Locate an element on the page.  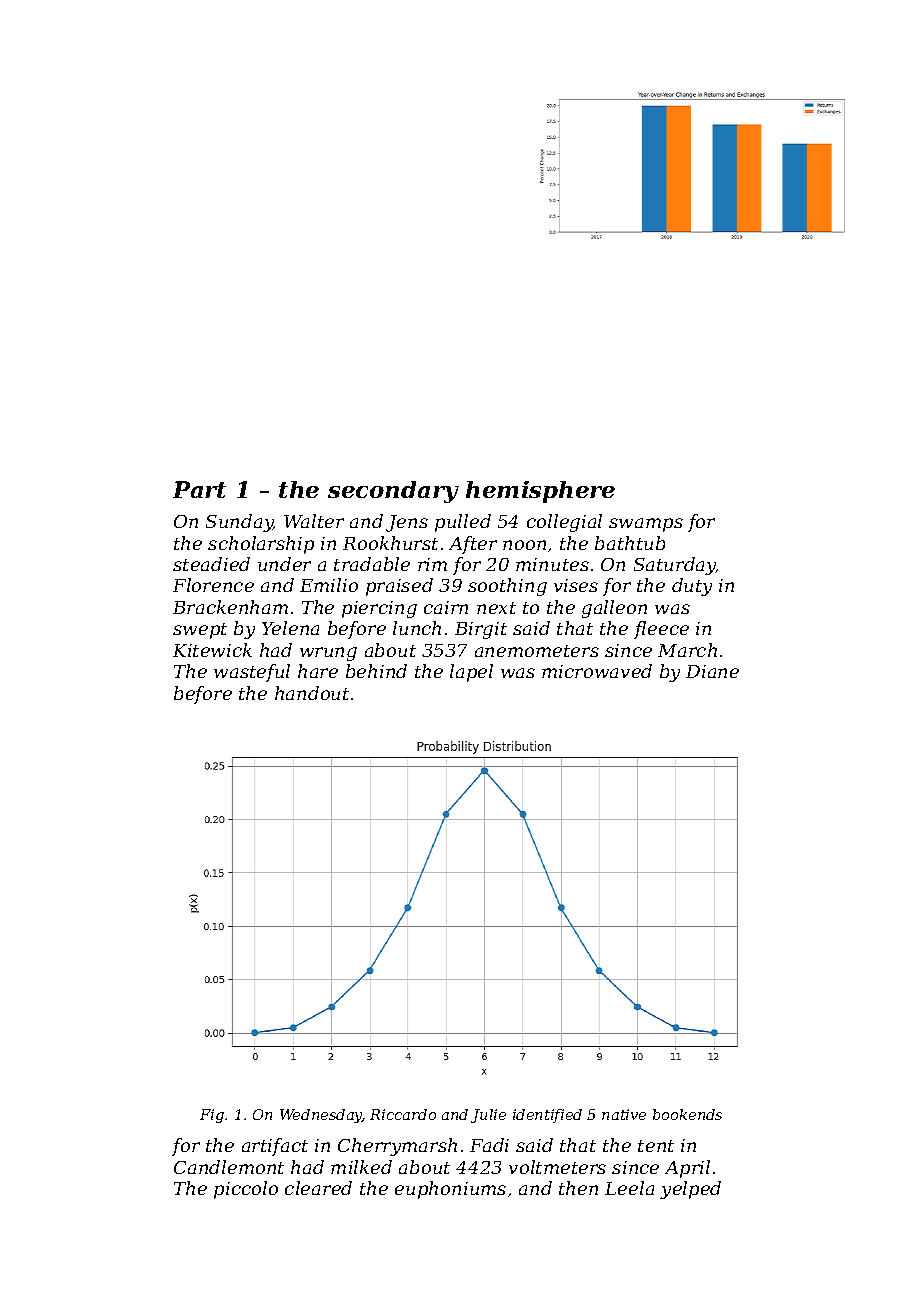
Part is located at coordinates (199, 489).
